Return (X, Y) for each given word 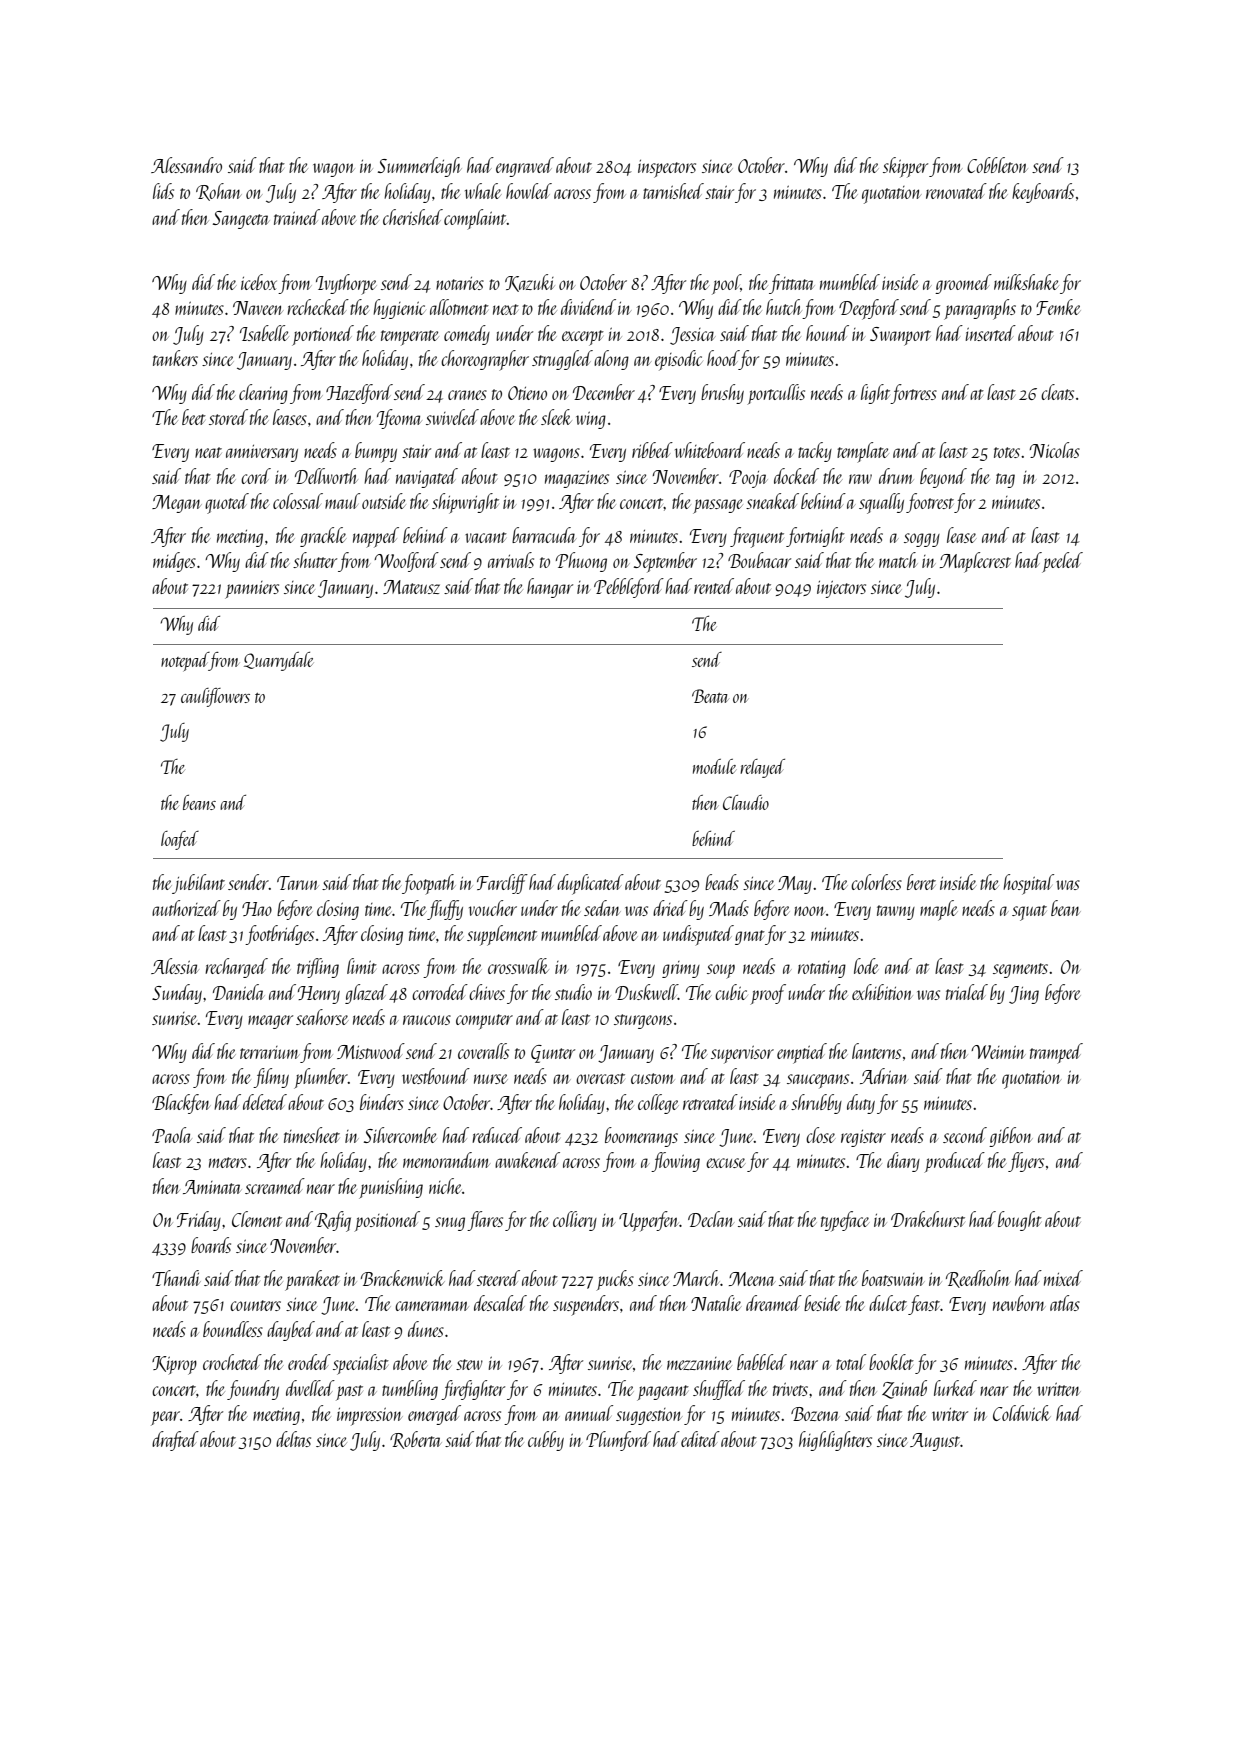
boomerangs (641, 1137)
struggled (562, 360)
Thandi (176, 1278)
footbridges (279, 935)
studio (573, 992)
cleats (1057, 392)
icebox (259, 282)
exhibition (882, 992)
